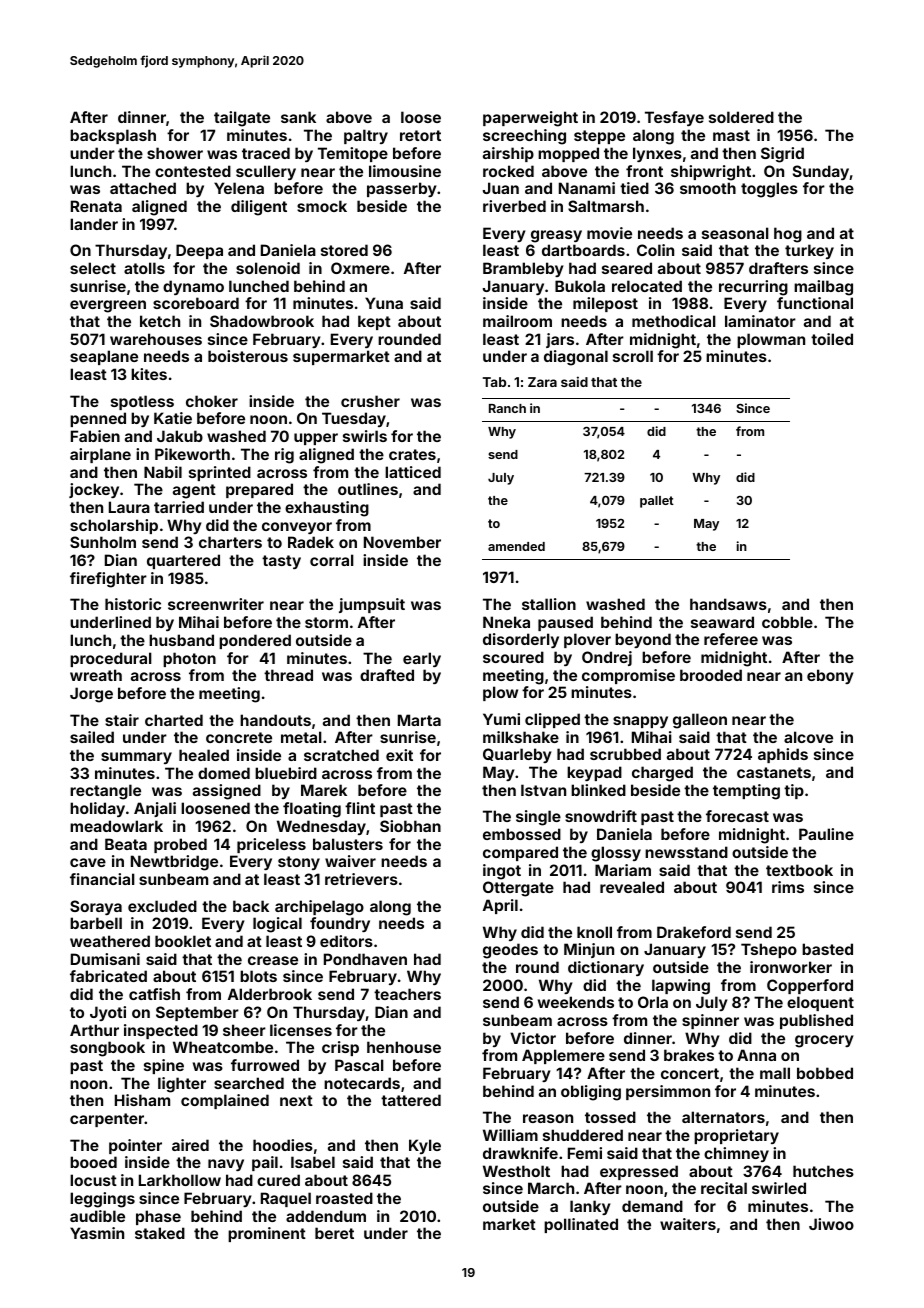 The height and width of the screenshot is (1308, 924). Describe the element at coordinates (530, 119) in the screenshot. I see `paperweight` at that location.
